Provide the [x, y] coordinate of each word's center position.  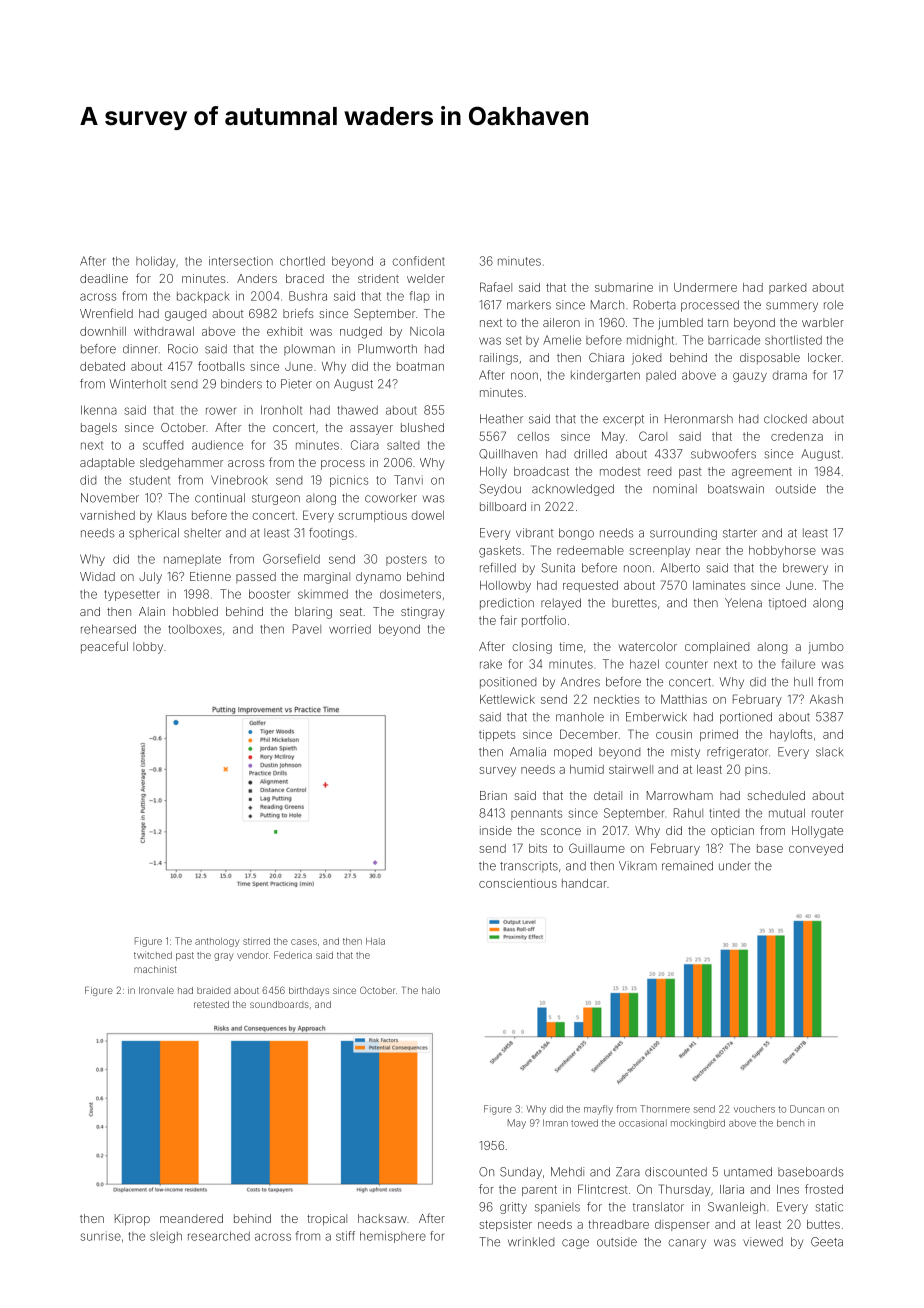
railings [499, 359]
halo [431, 990]
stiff [345, 1236]
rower [221, 411]
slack [829, 752]
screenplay [659, 552]
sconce [561, 831]
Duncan [807, 1109]
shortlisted [793, 340]
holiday [156, 262]
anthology [217, 942]
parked [787, 288]
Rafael [496, 287]
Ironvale [156, 990]
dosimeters [410, 594]
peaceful [104, 647]
